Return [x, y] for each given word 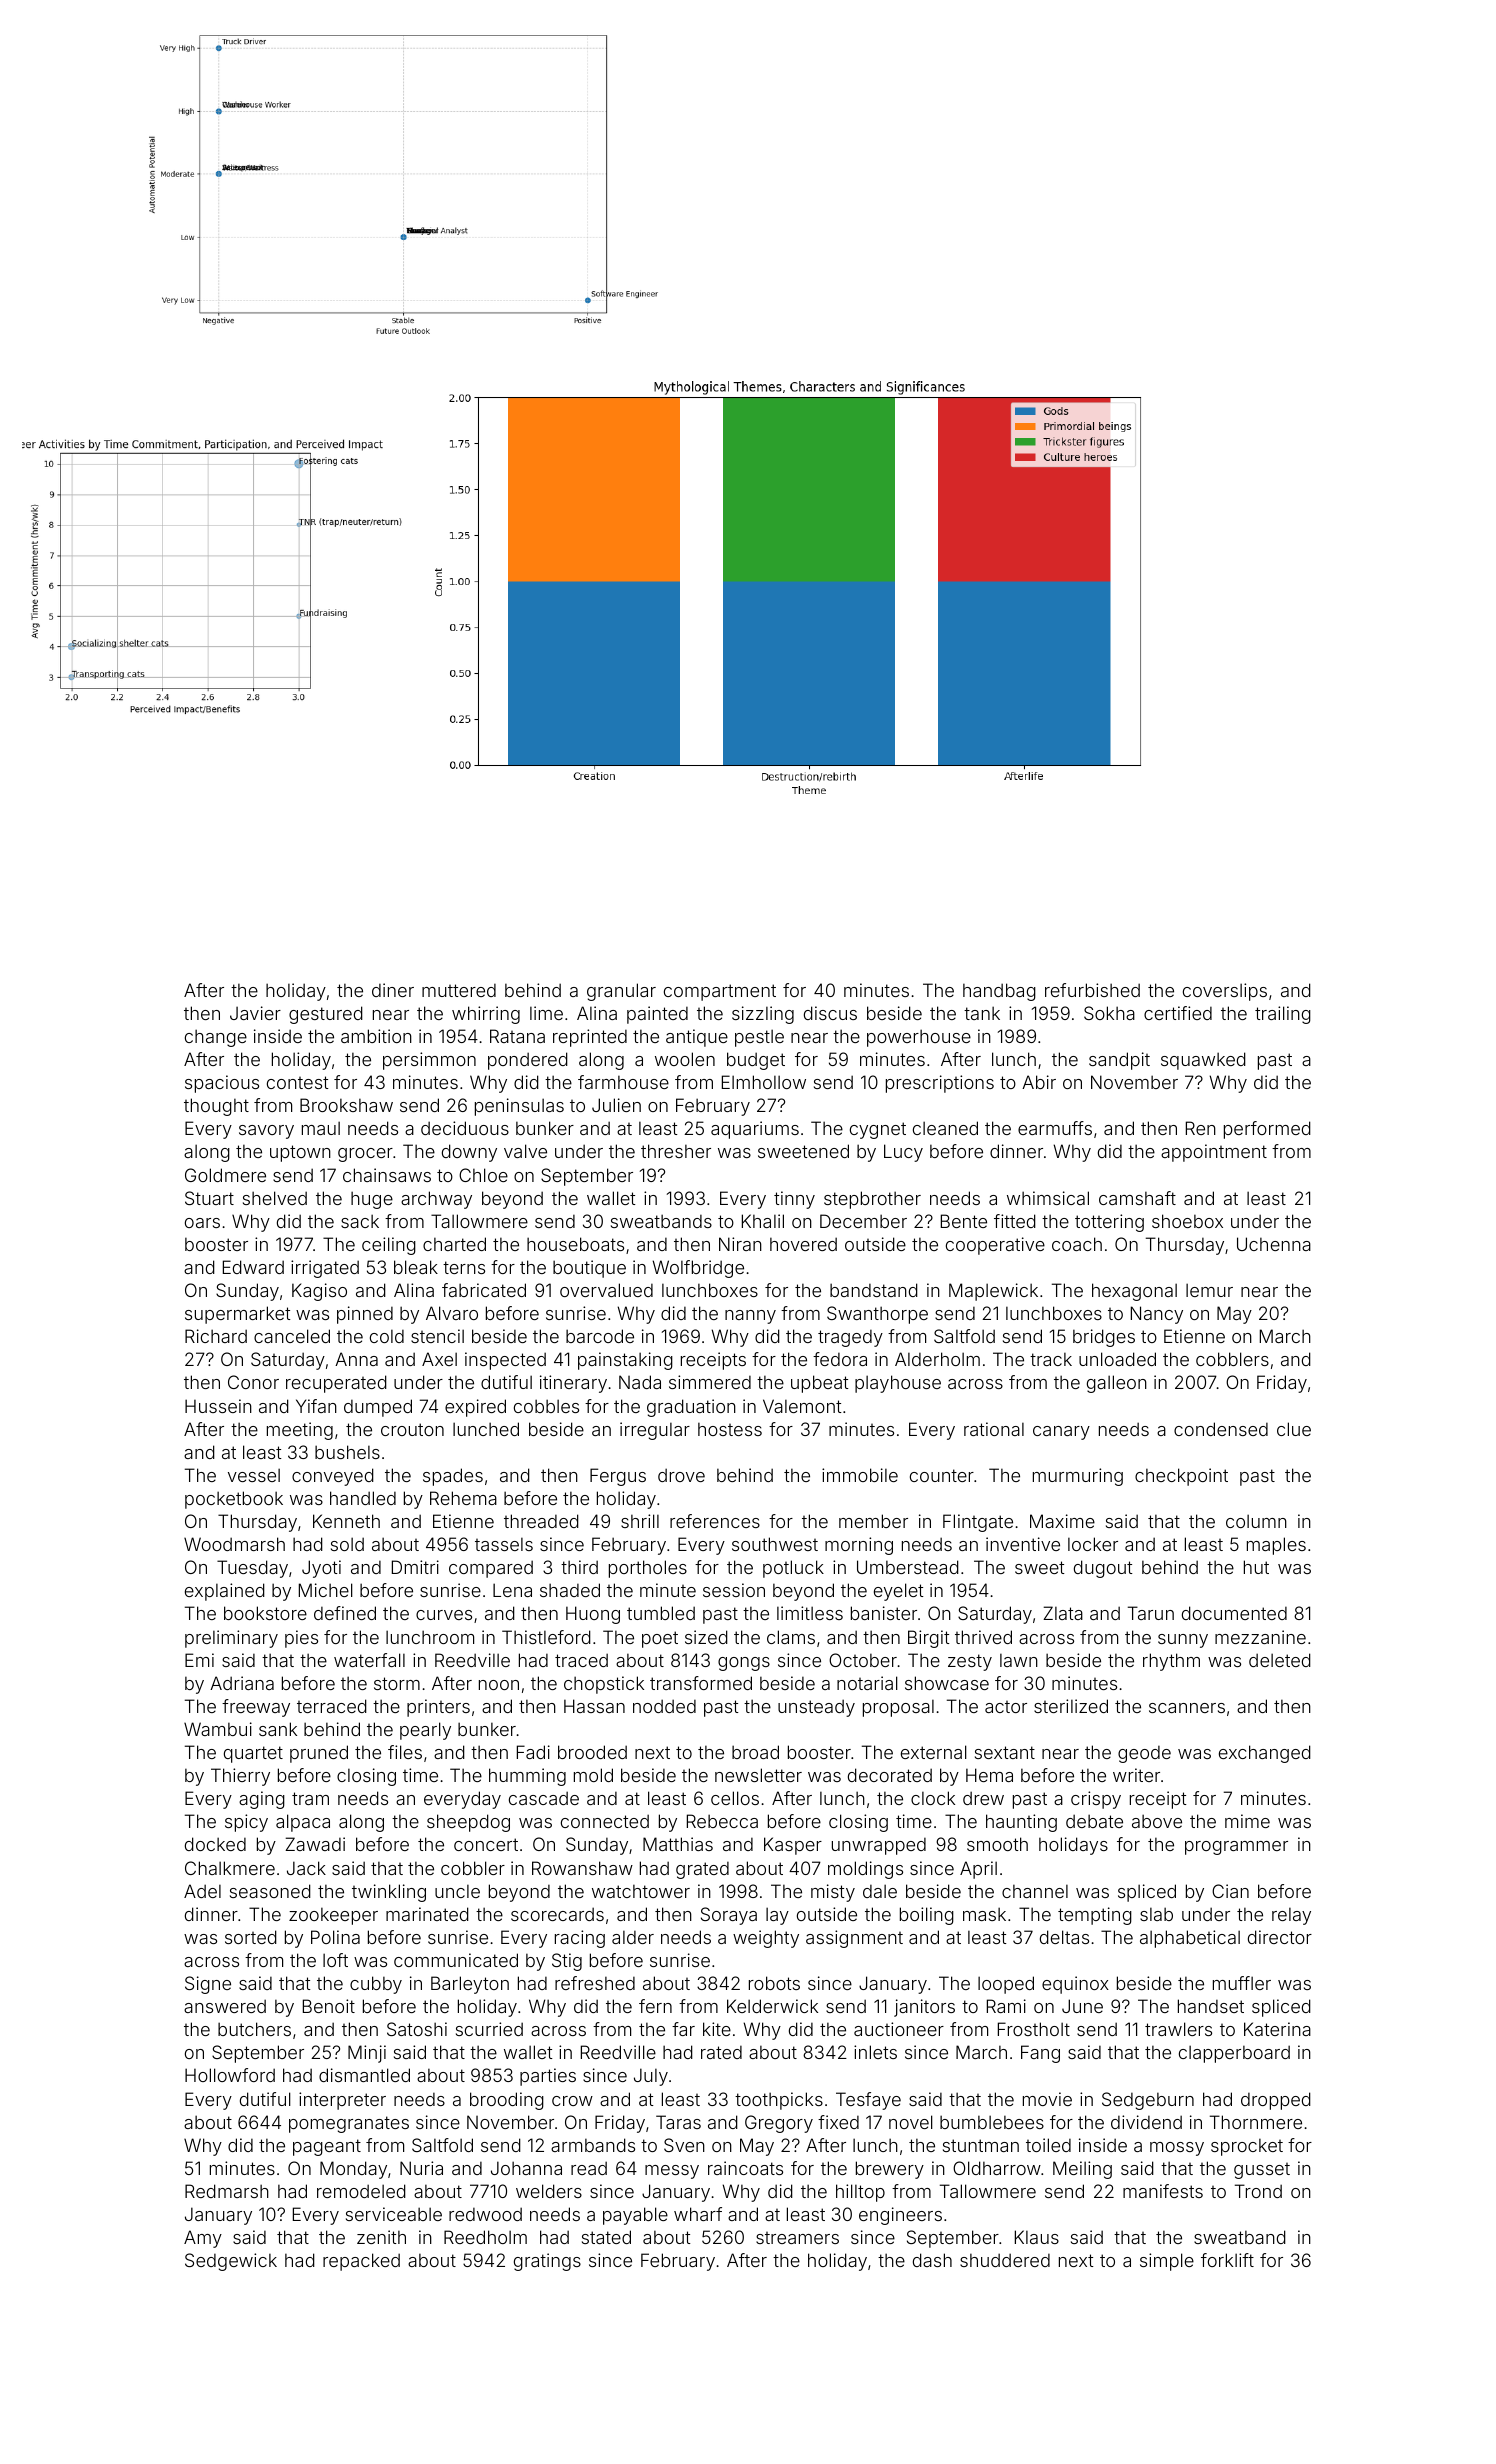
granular [621, 992]
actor [1006, 1707]
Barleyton [470, 1985]
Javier [255, 1013]
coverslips [1225, 992]
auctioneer [899, 2029]
